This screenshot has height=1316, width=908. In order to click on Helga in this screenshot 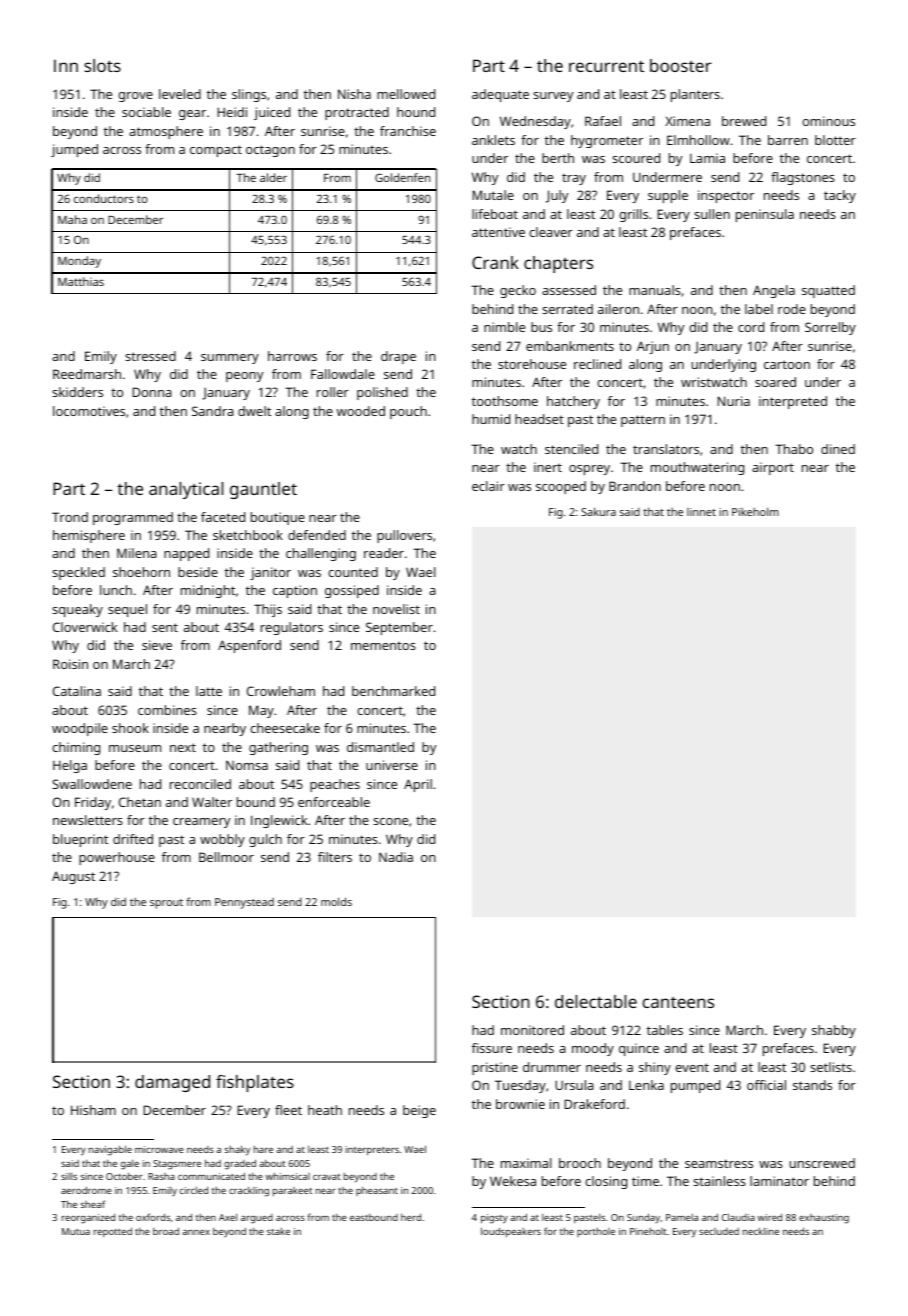, I will do `click(70, 766)`.
